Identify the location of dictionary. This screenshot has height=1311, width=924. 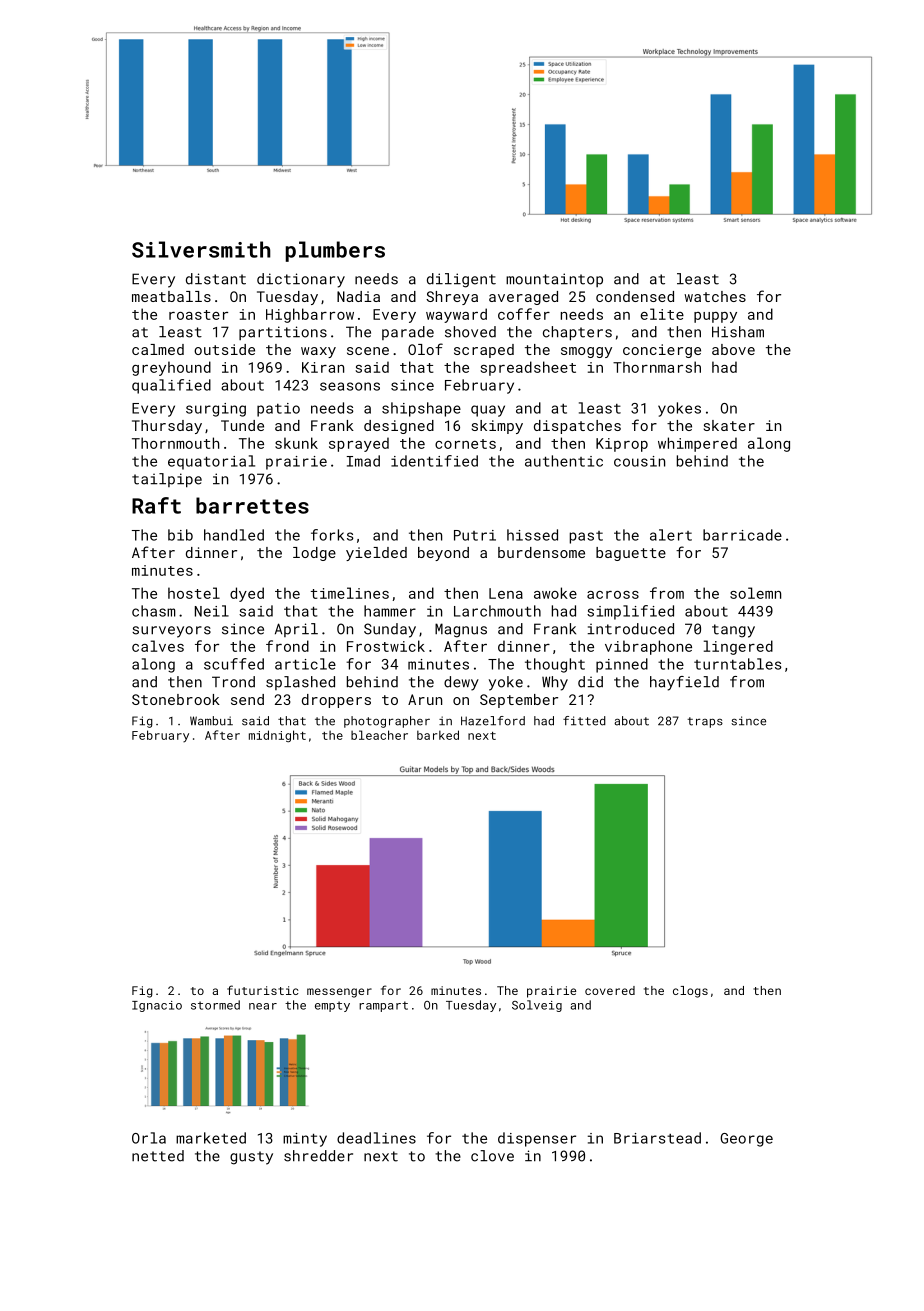
(301, 280).
